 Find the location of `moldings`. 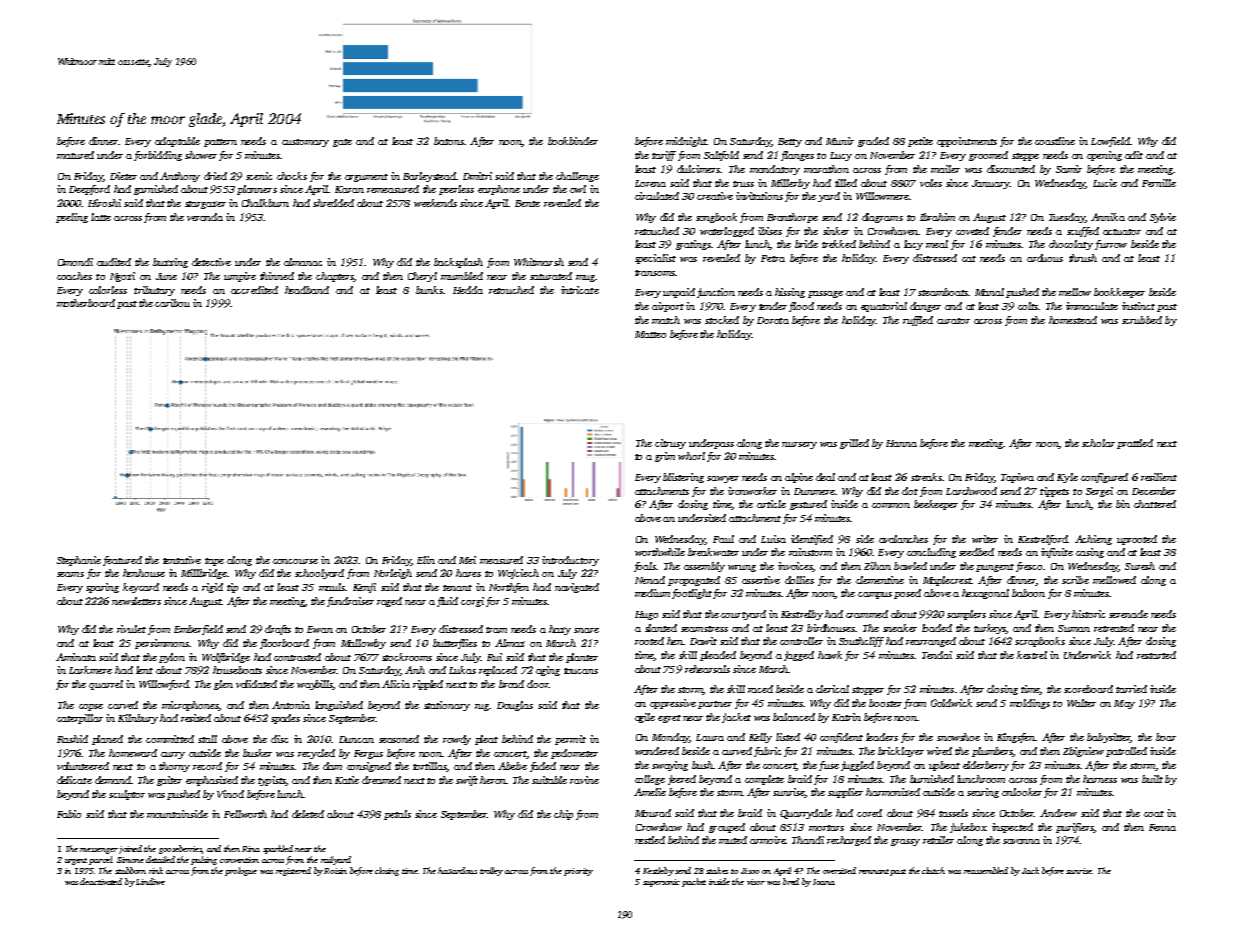

moldings is located at coordinates (1030, 704).
